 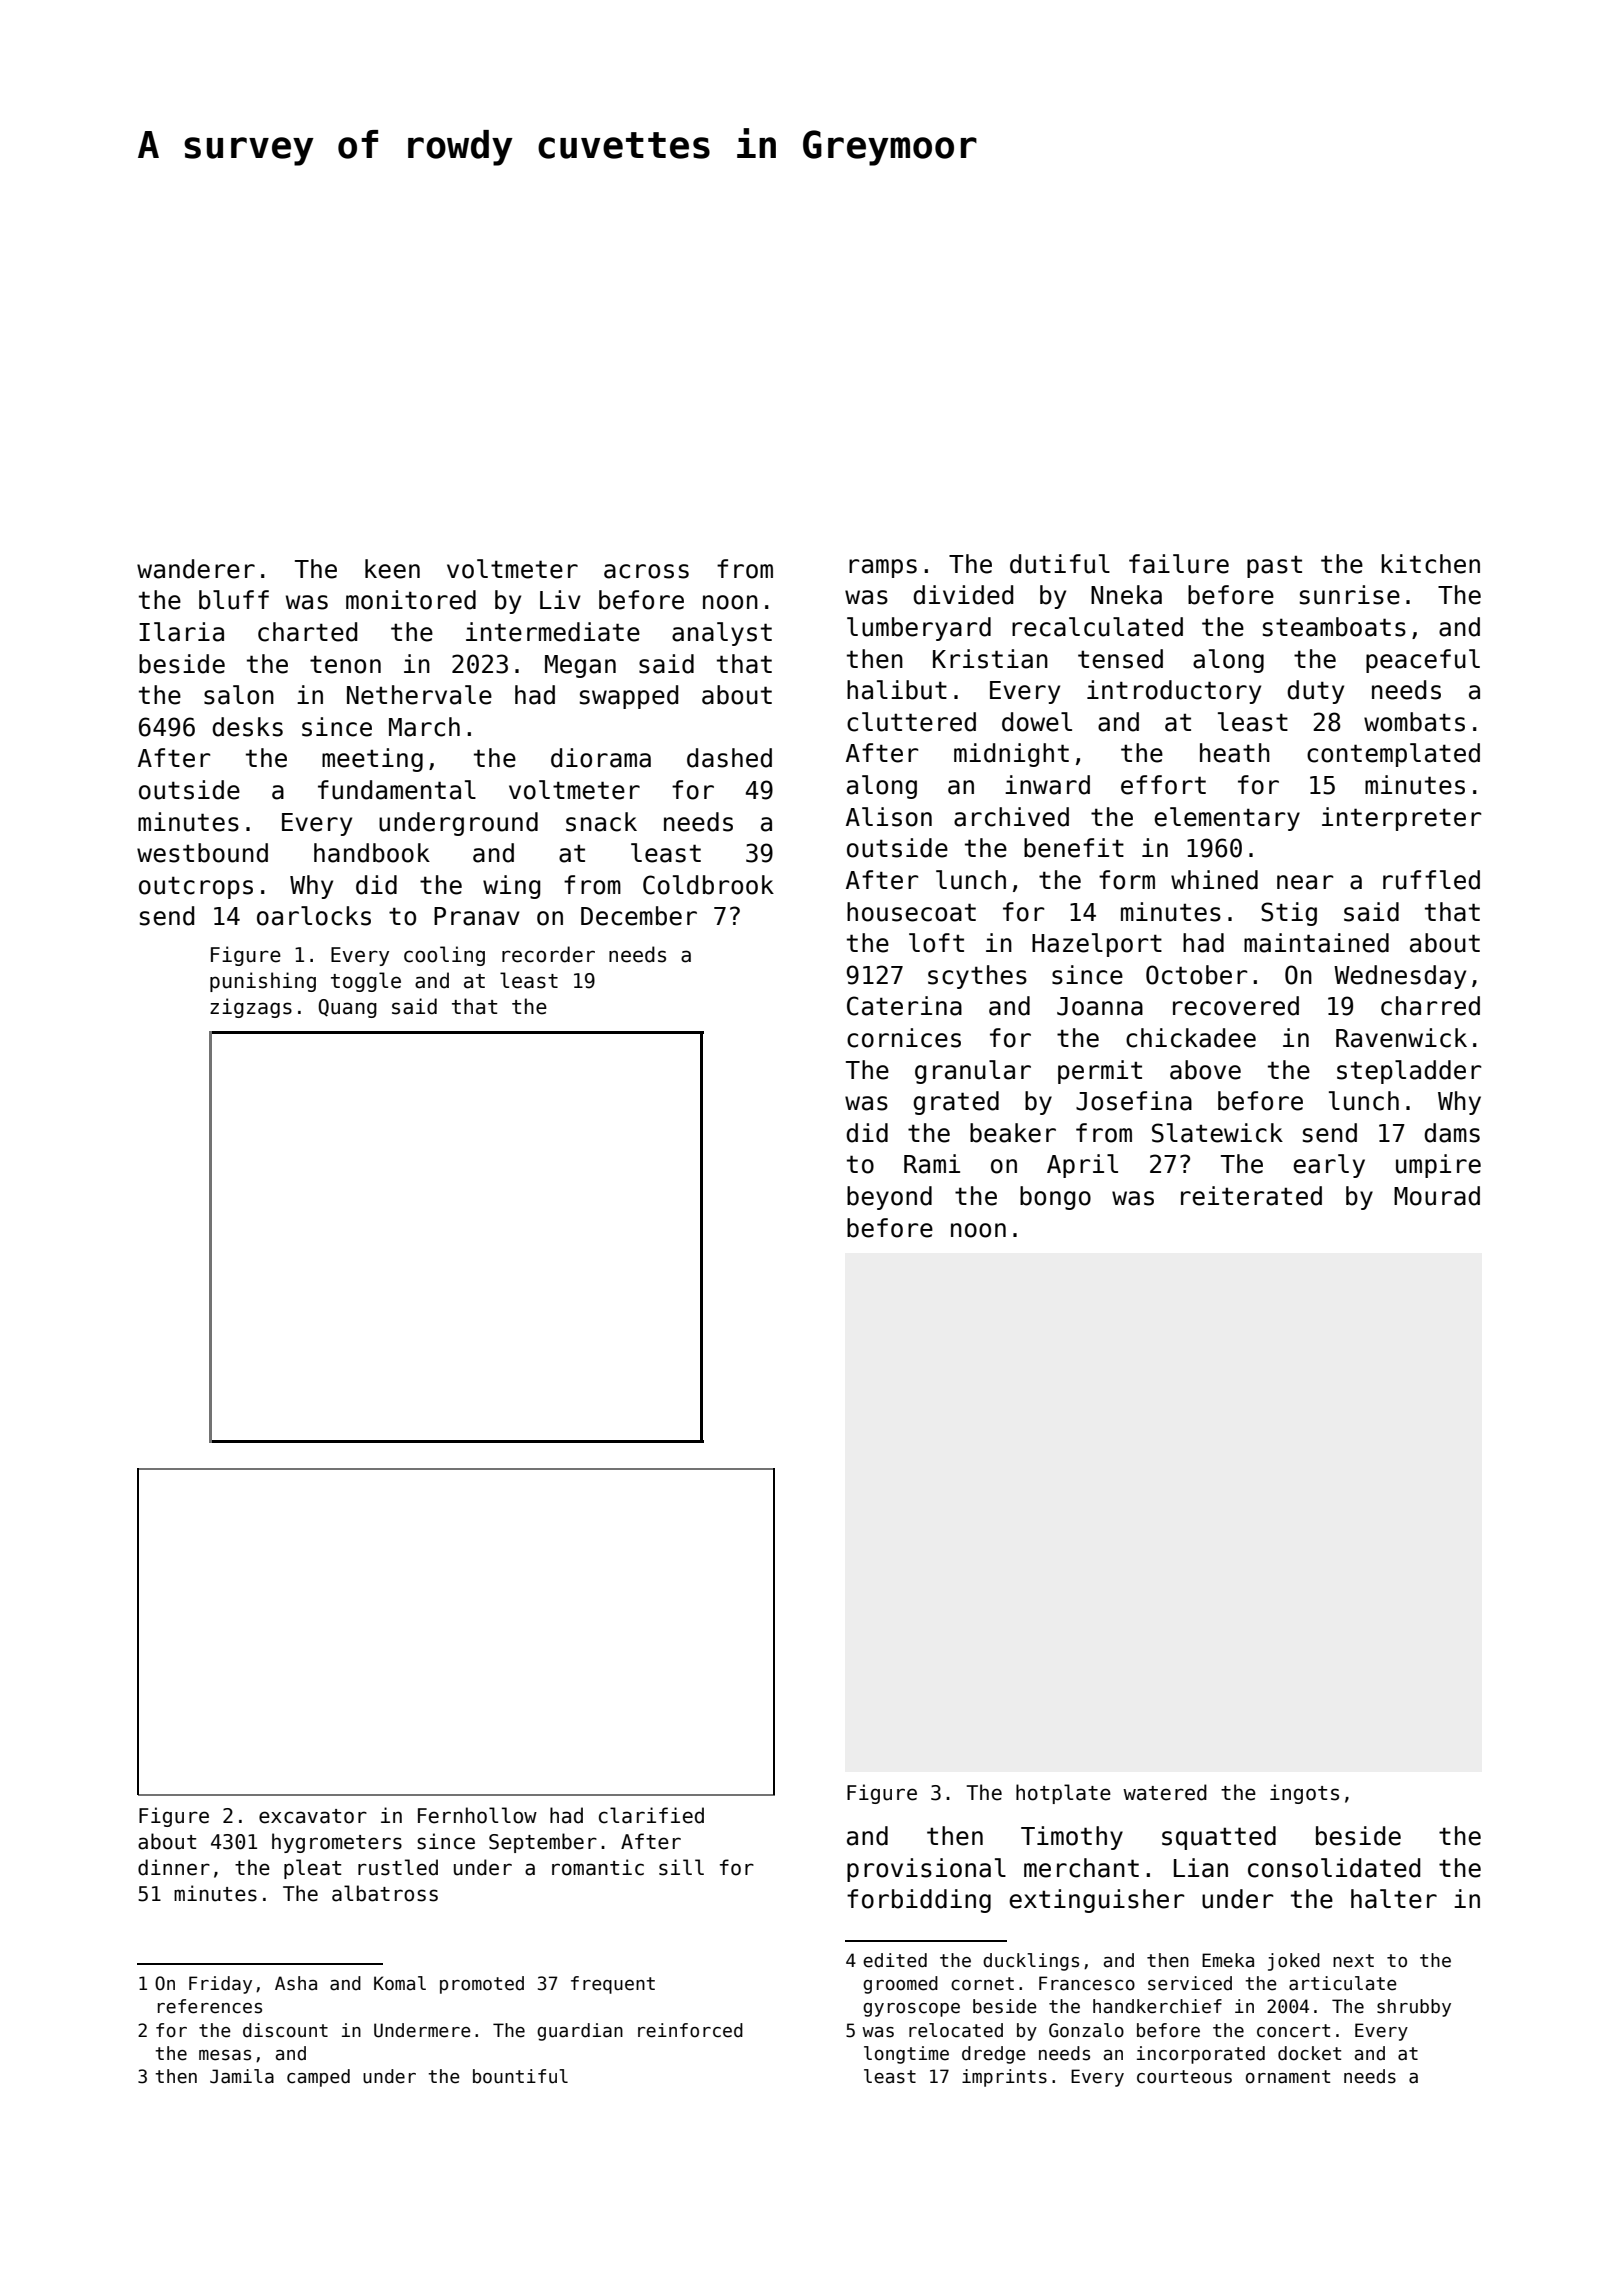 I want to click on Mourad, so click(x=1437, y=1196).
